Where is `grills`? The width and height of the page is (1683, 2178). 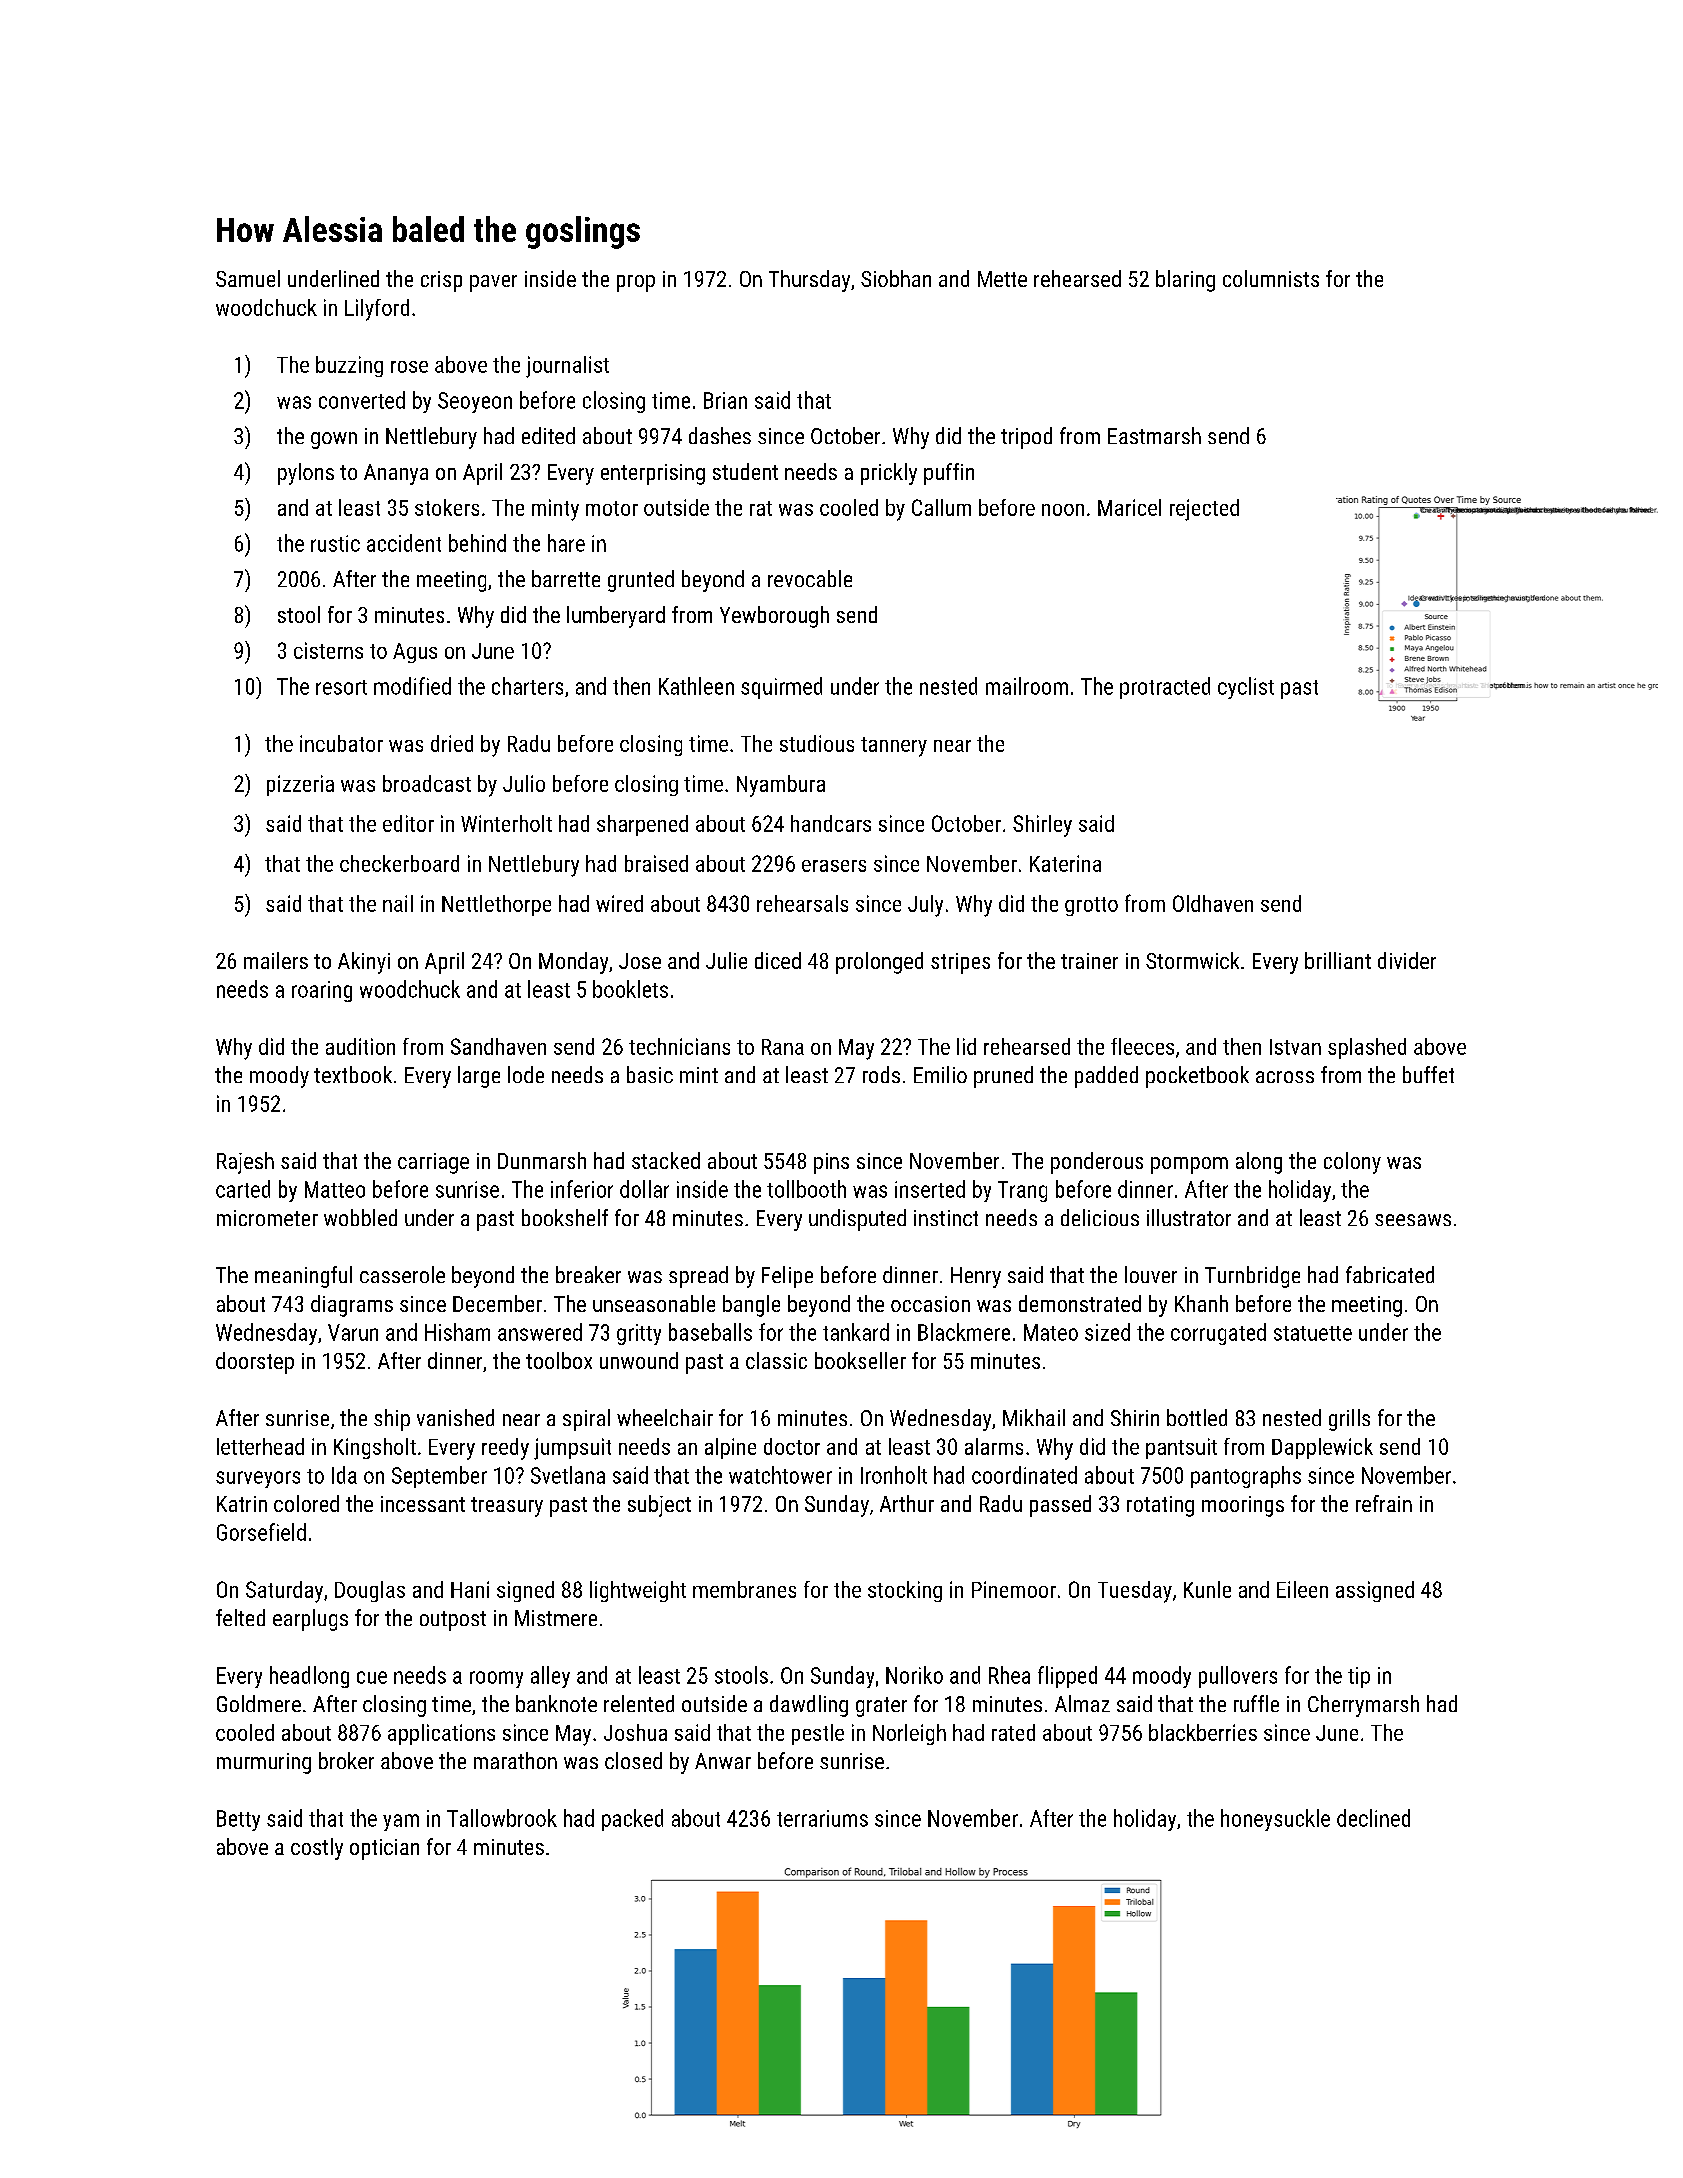 grills is located at coordinates (1349, 1420).
